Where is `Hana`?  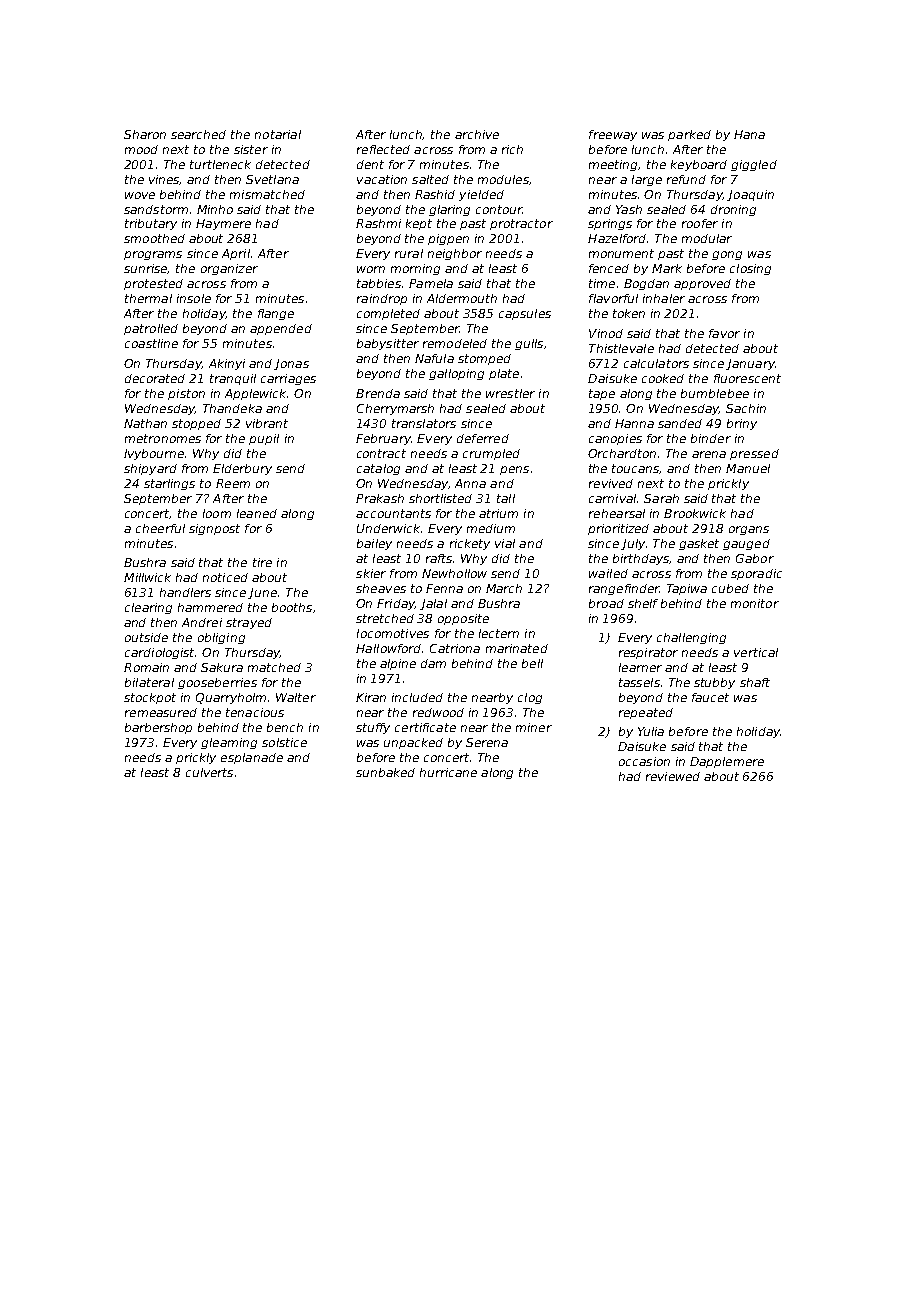
Hana is located at coordinates (749, 134).
